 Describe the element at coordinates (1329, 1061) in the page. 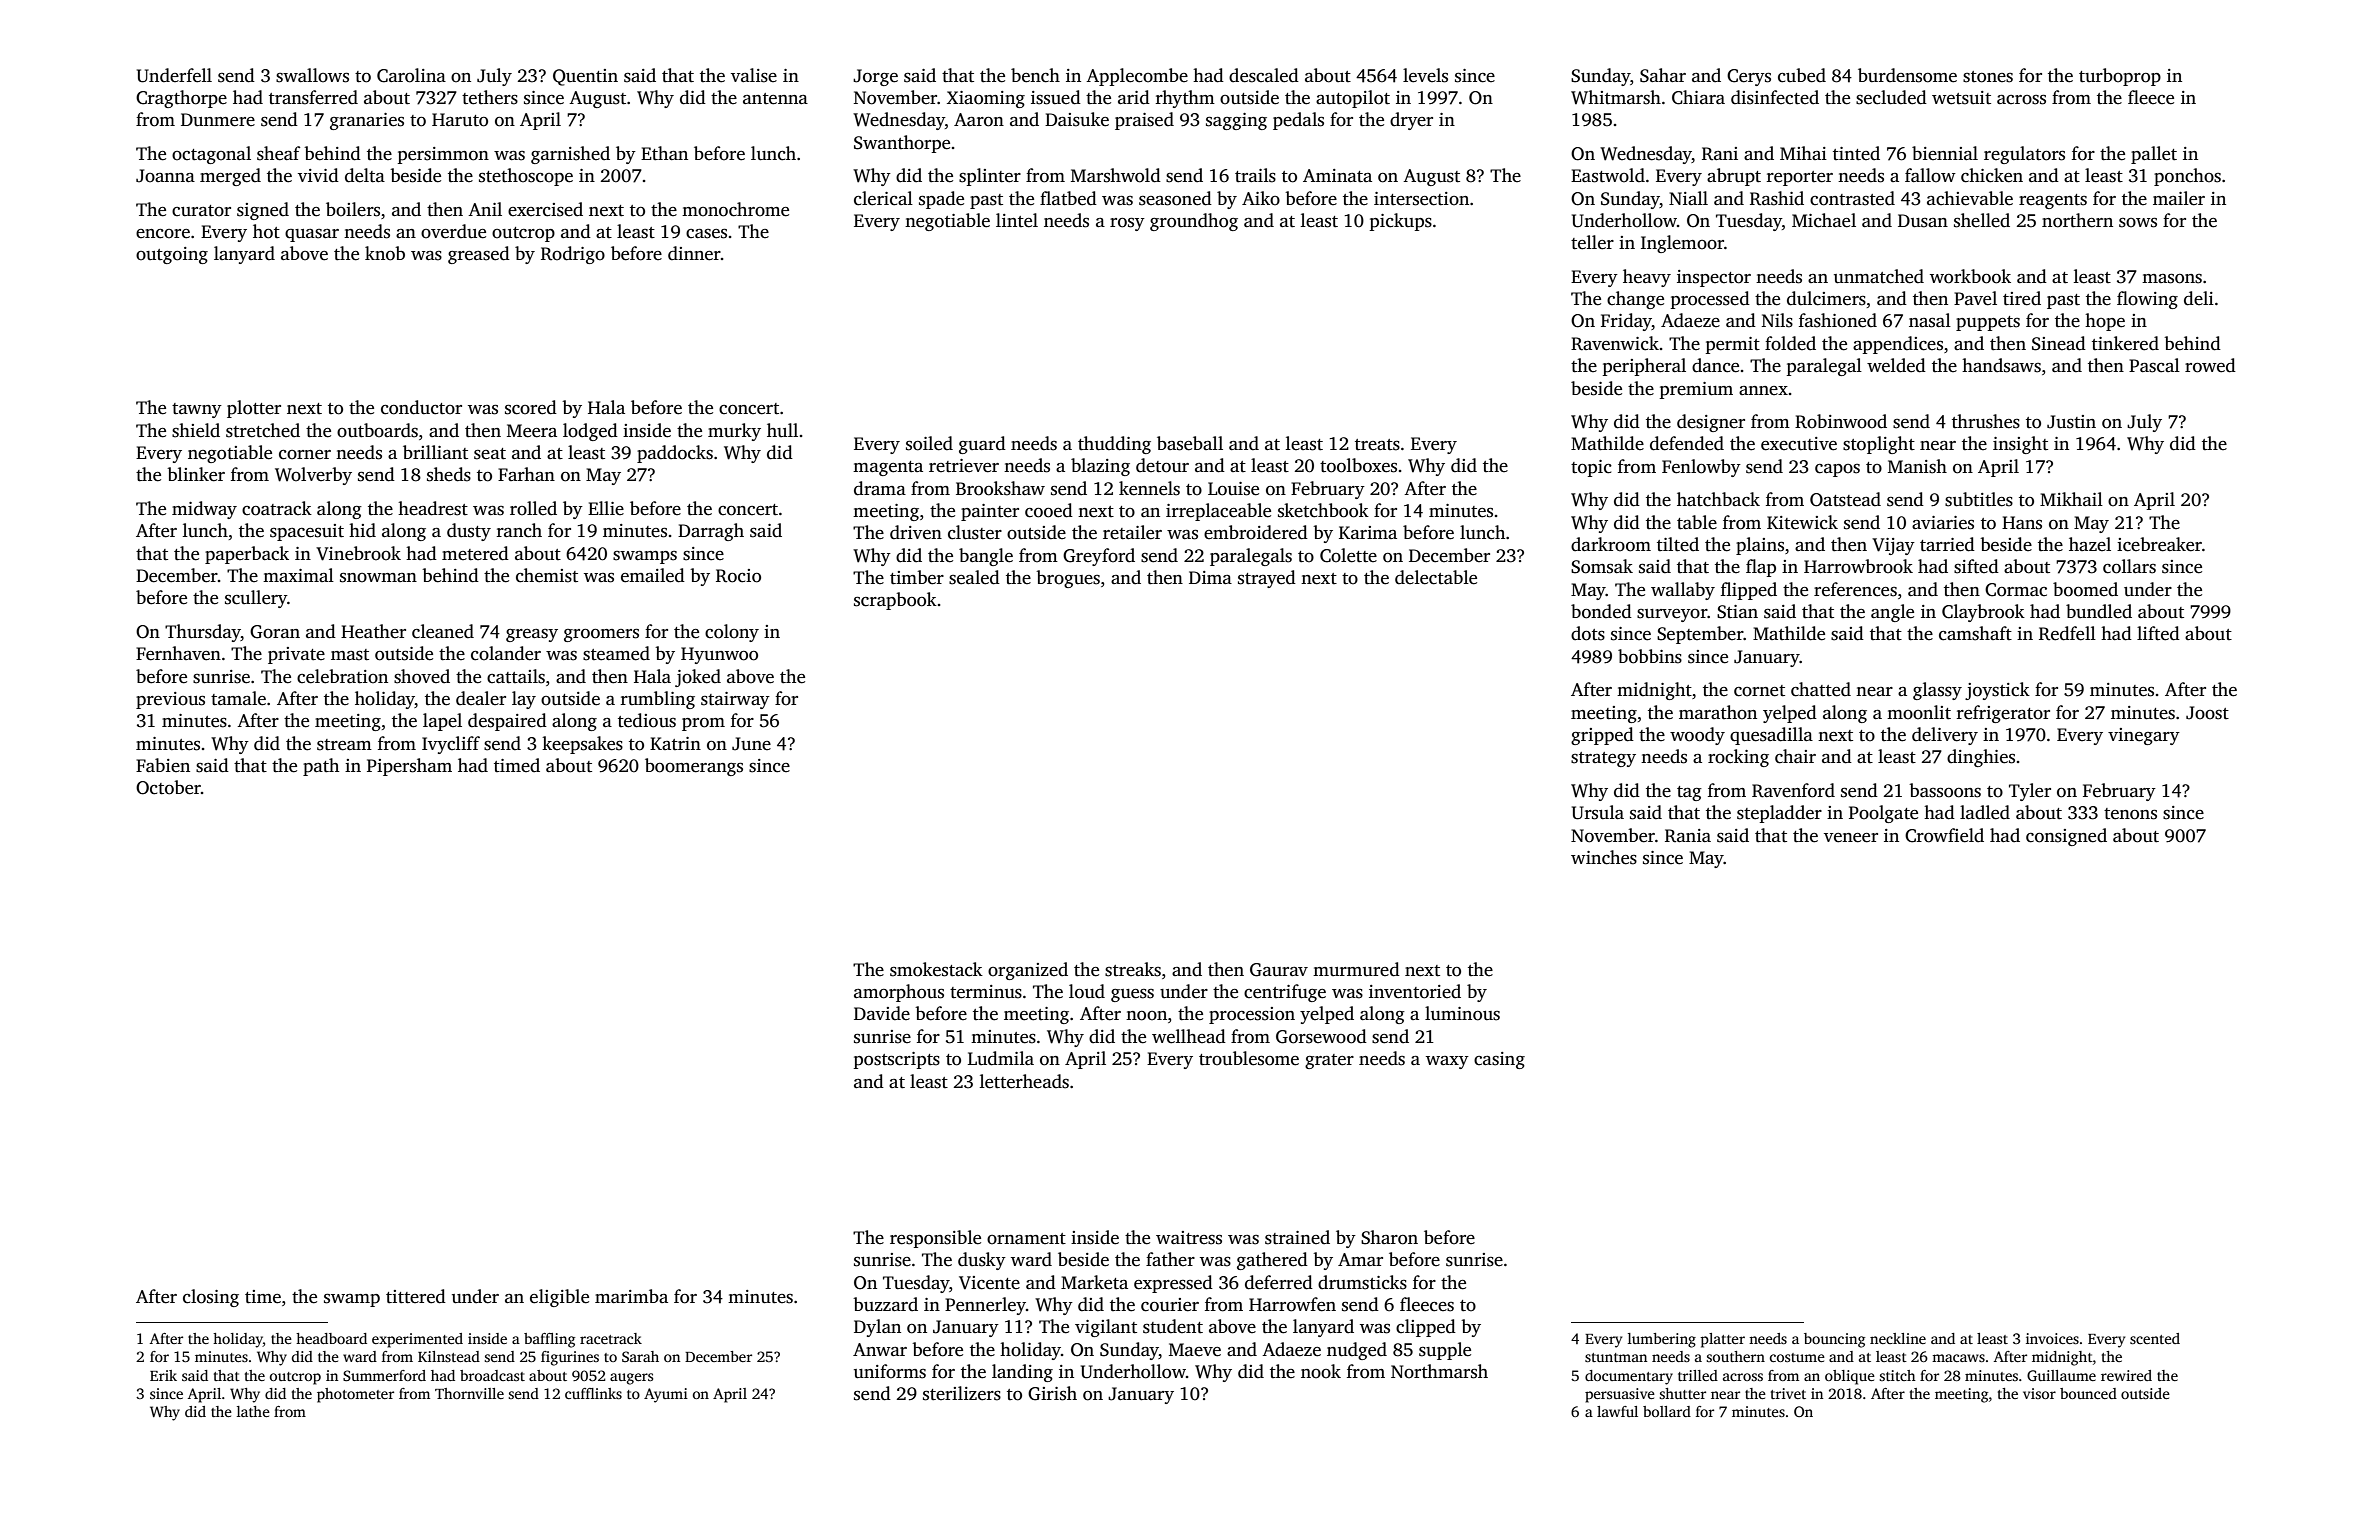

I see `grater` at that location.
